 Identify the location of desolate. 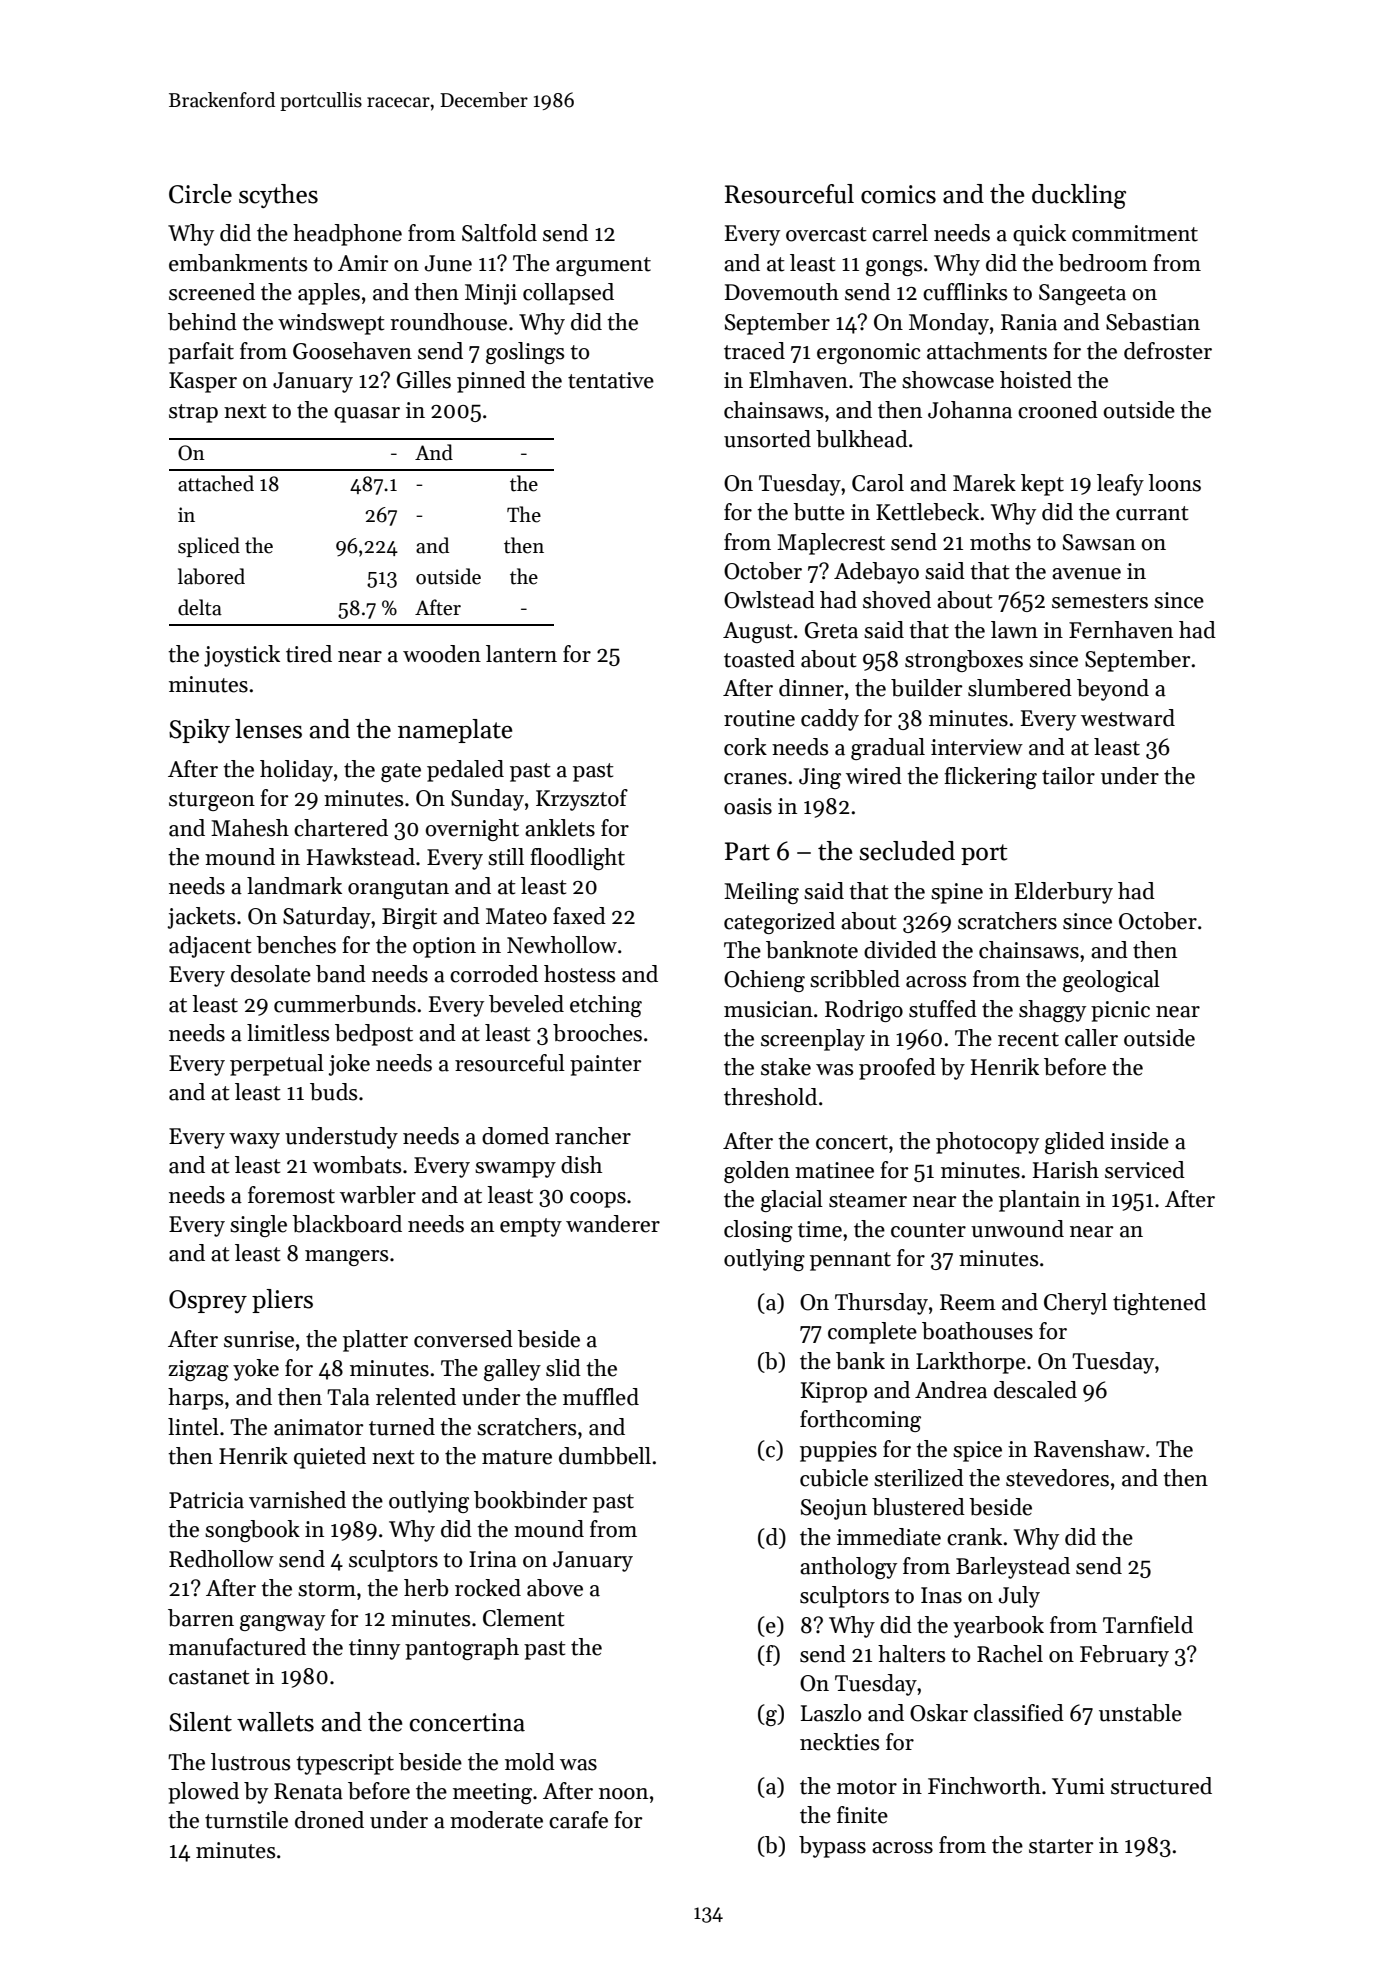
(271, 974).
